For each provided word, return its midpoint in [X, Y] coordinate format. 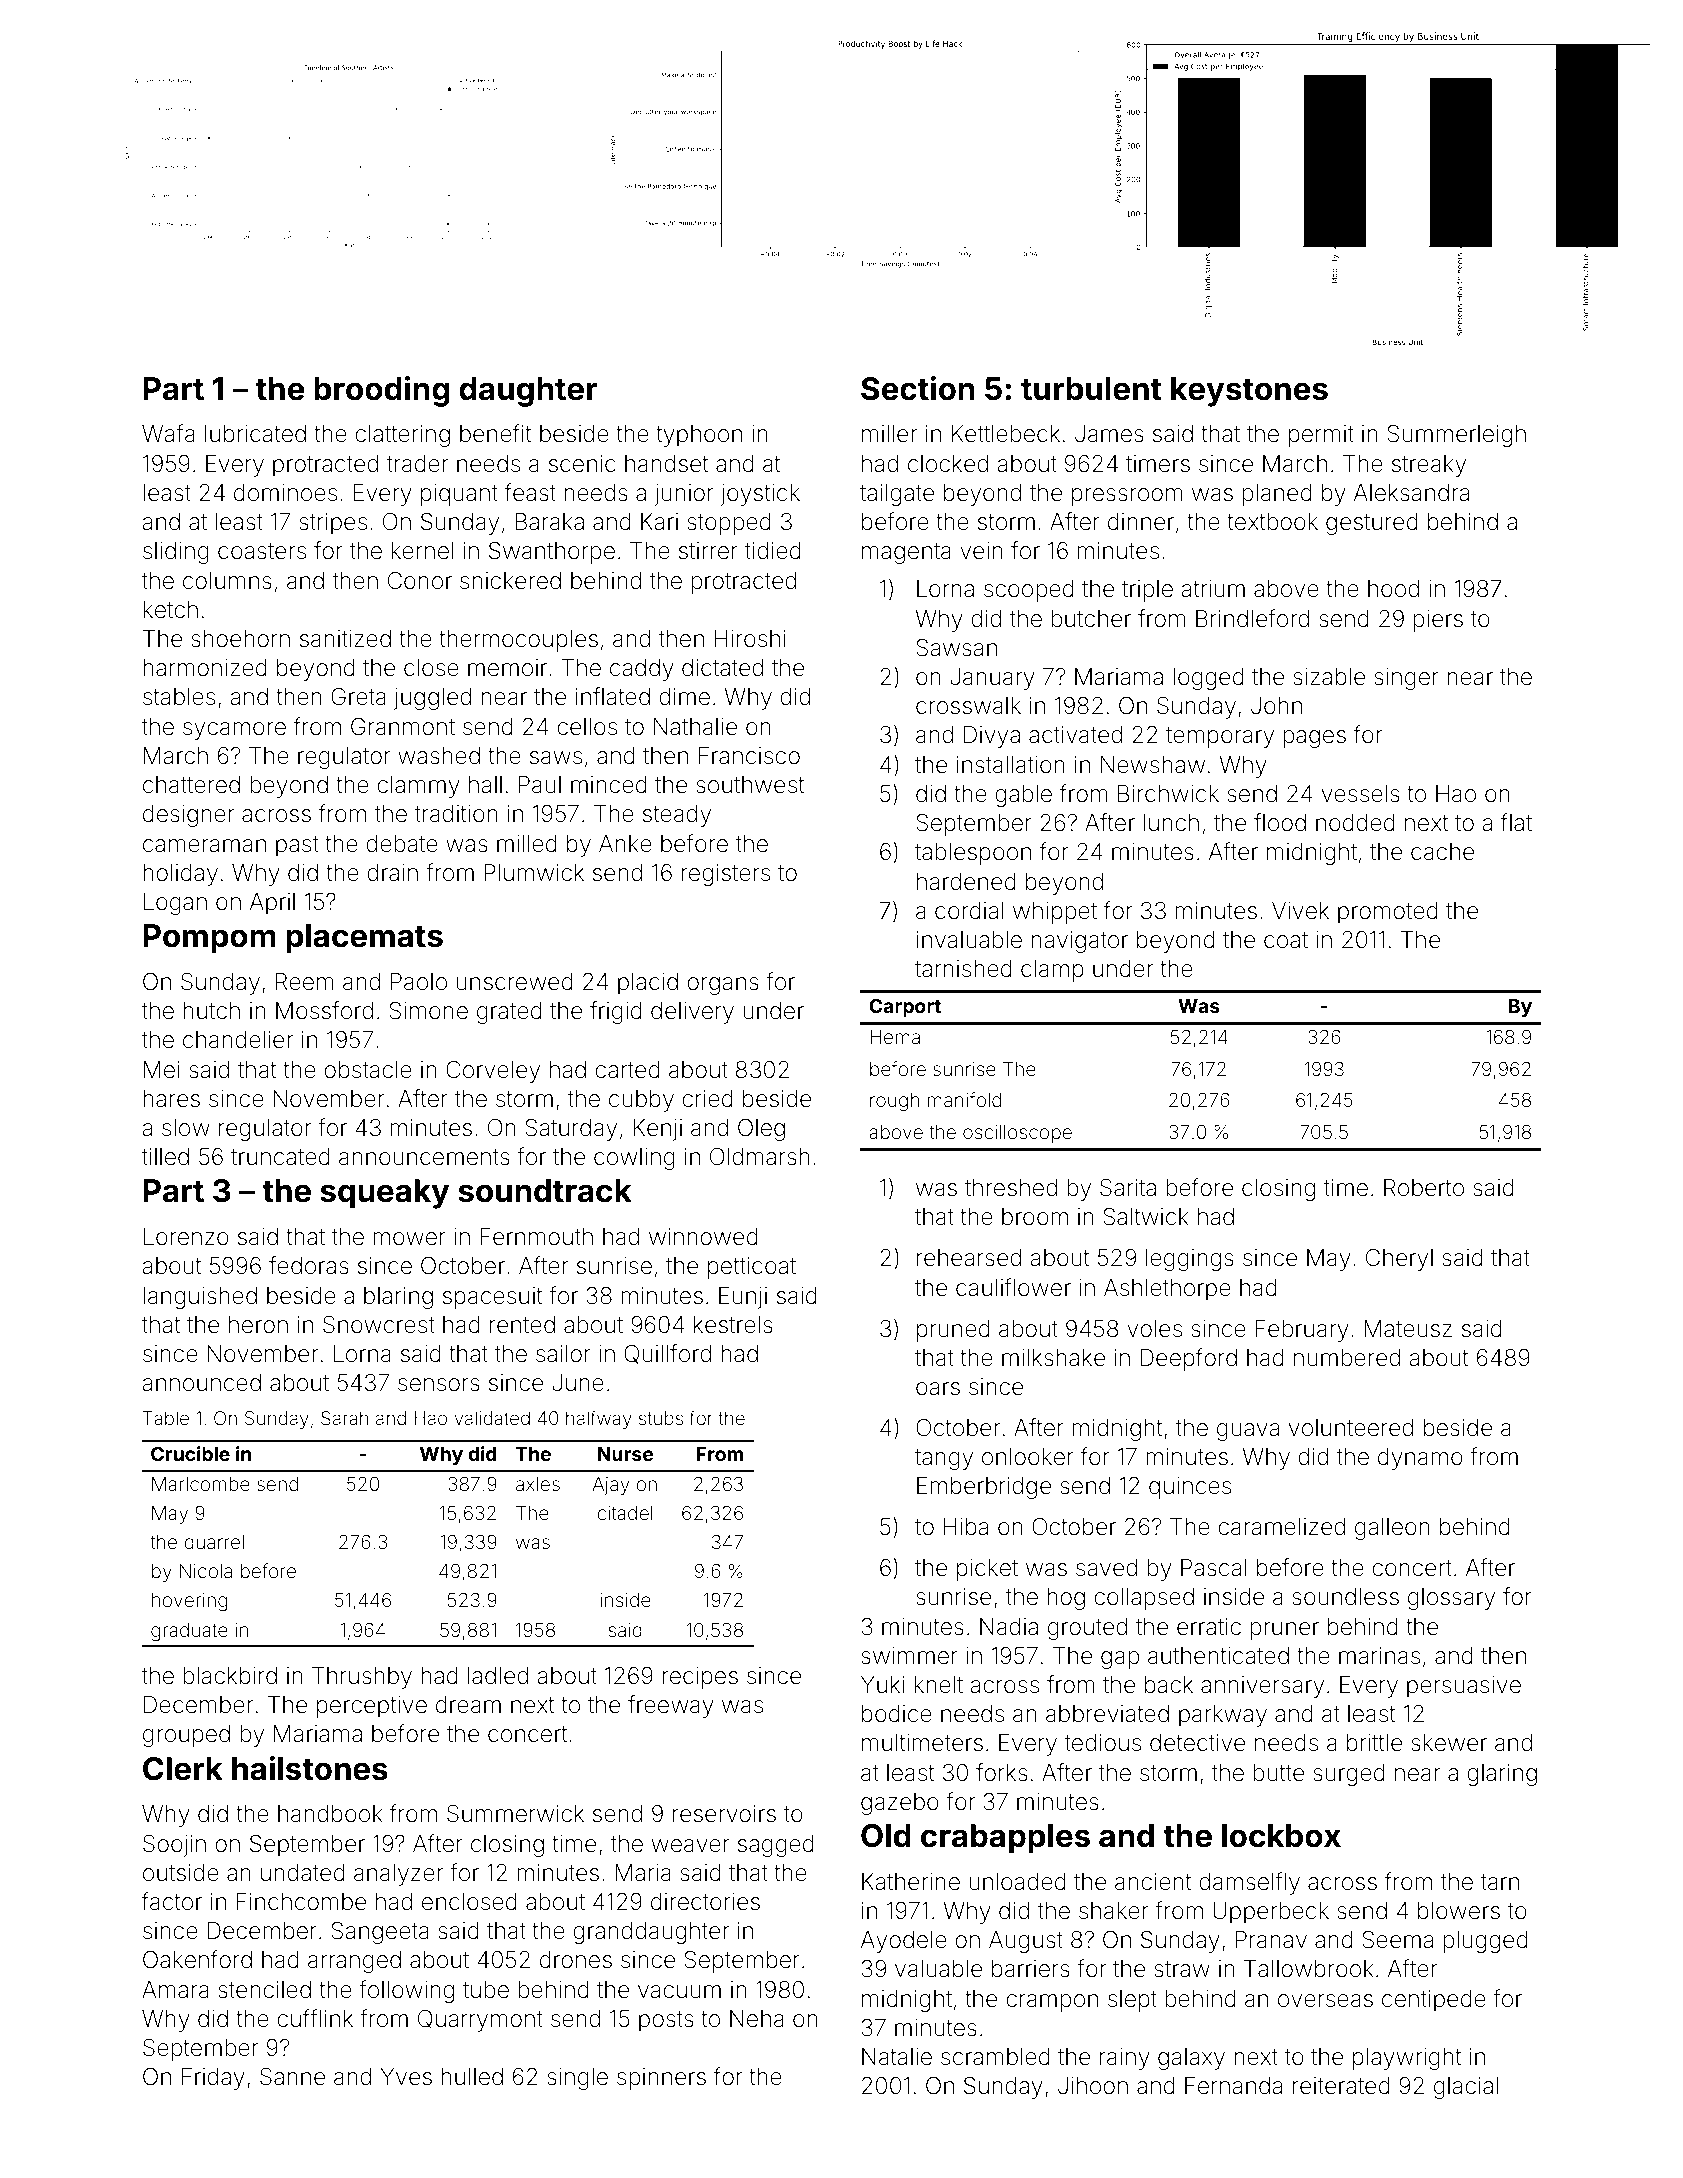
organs [723, 986]
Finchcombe [301, 1902]
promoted [1388, 913]
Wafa [168, 433]
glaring [1502, 1775]
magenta [906, 553]
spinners [661, 2079]
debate [402, 844]
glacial [1466, 2088]
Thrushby [362, 1678]
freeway [671, 1706]
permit [1321, 436]
